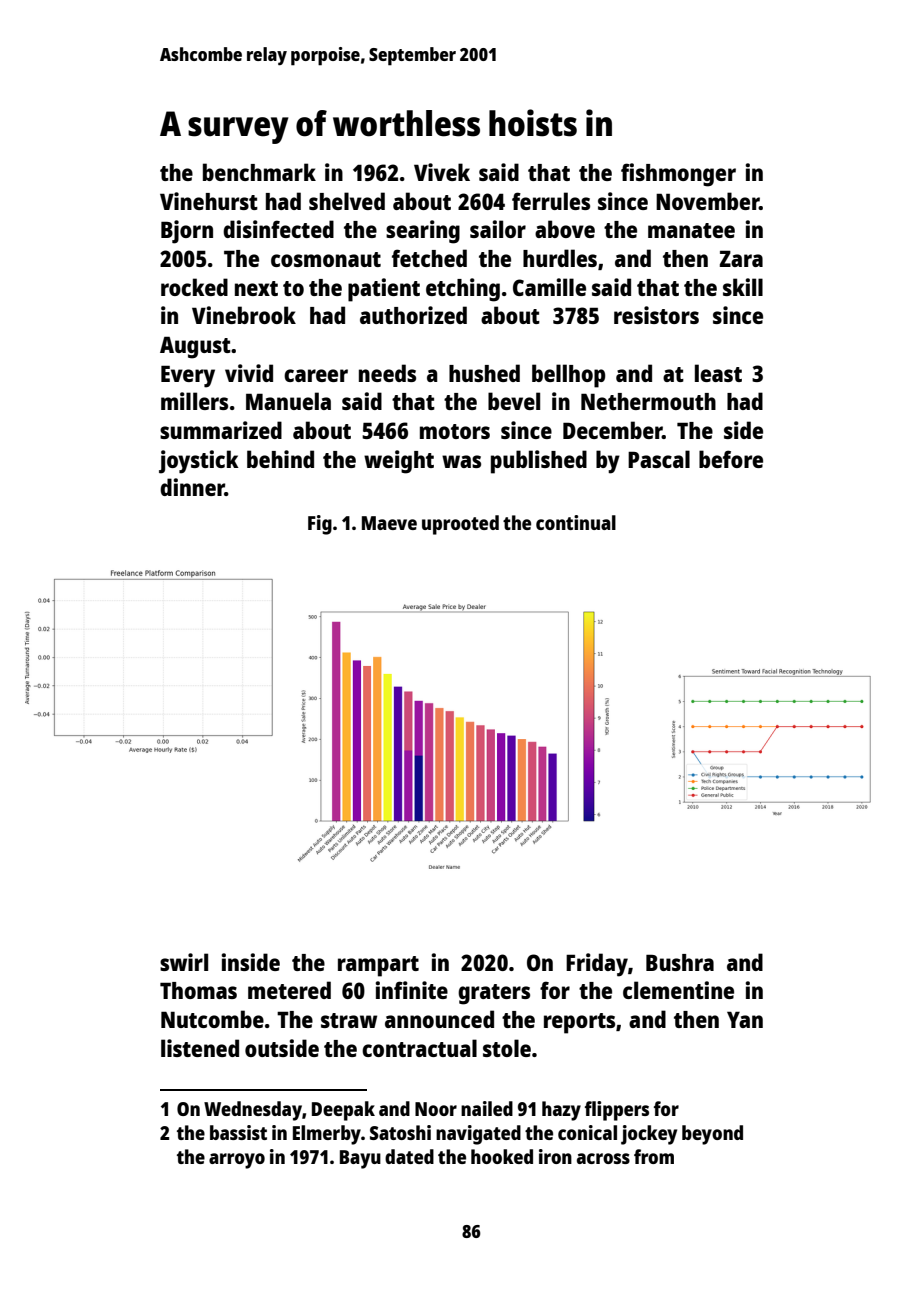 The height and width of the page is (1311, 924). I want to click on sailor, so click(498, 229).
